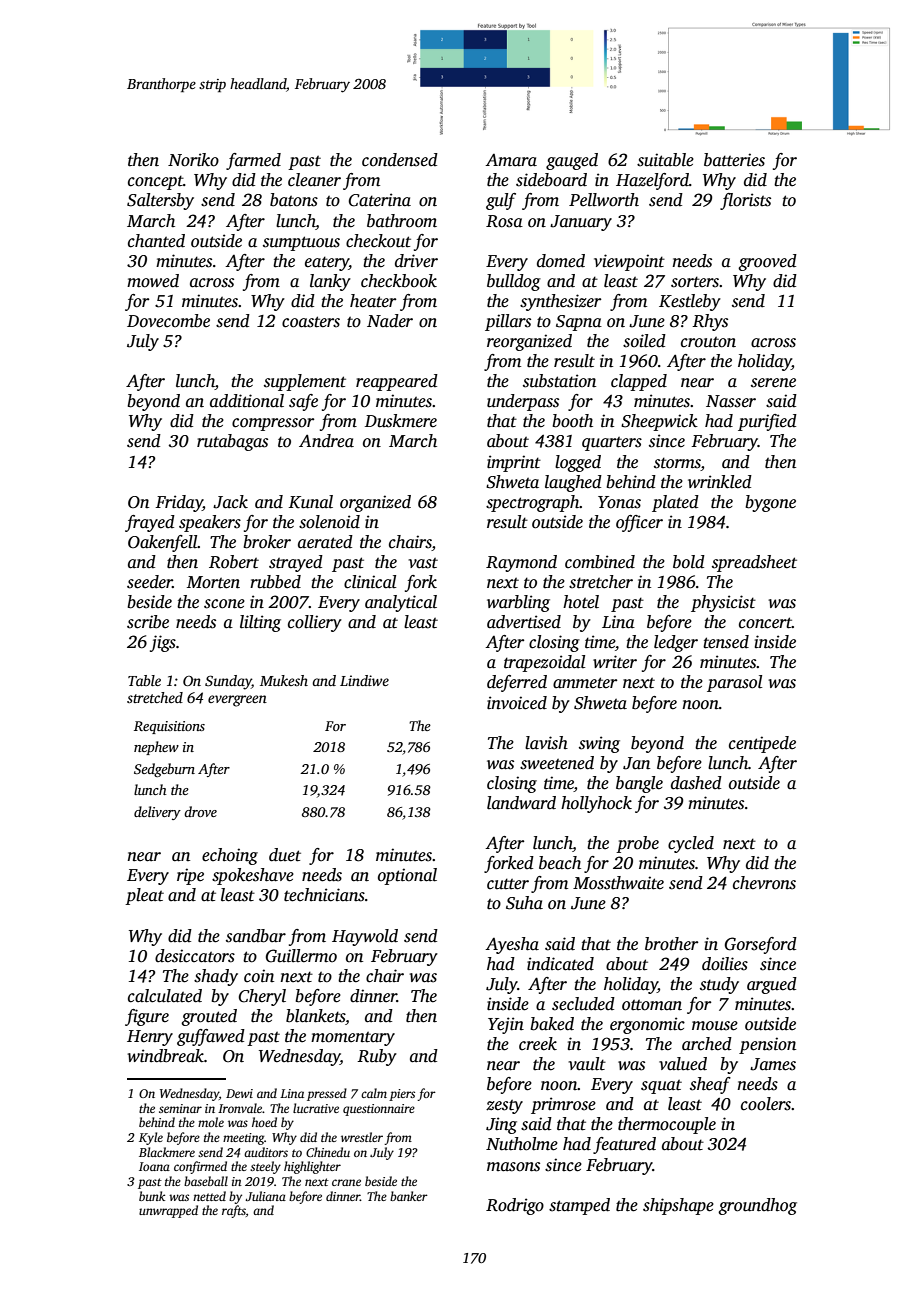  What do you see at coordinates (265, 1196) in the image?
I see `Juliana` at bounding box center [265, 1196].
